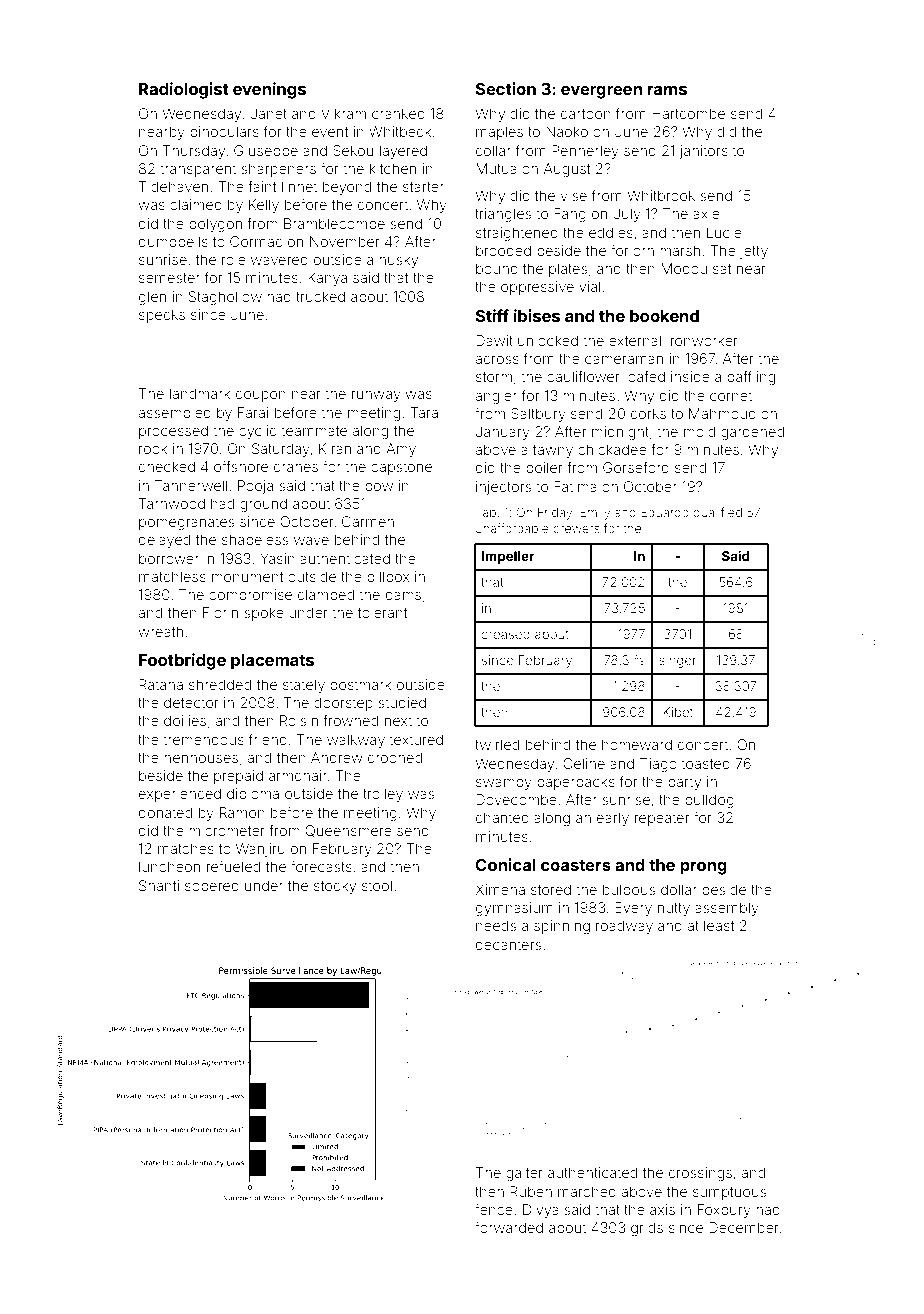  What do you see at coordinates (376, 396) in the screenshot?
I see `runway` at bounding box center [376, 396].
